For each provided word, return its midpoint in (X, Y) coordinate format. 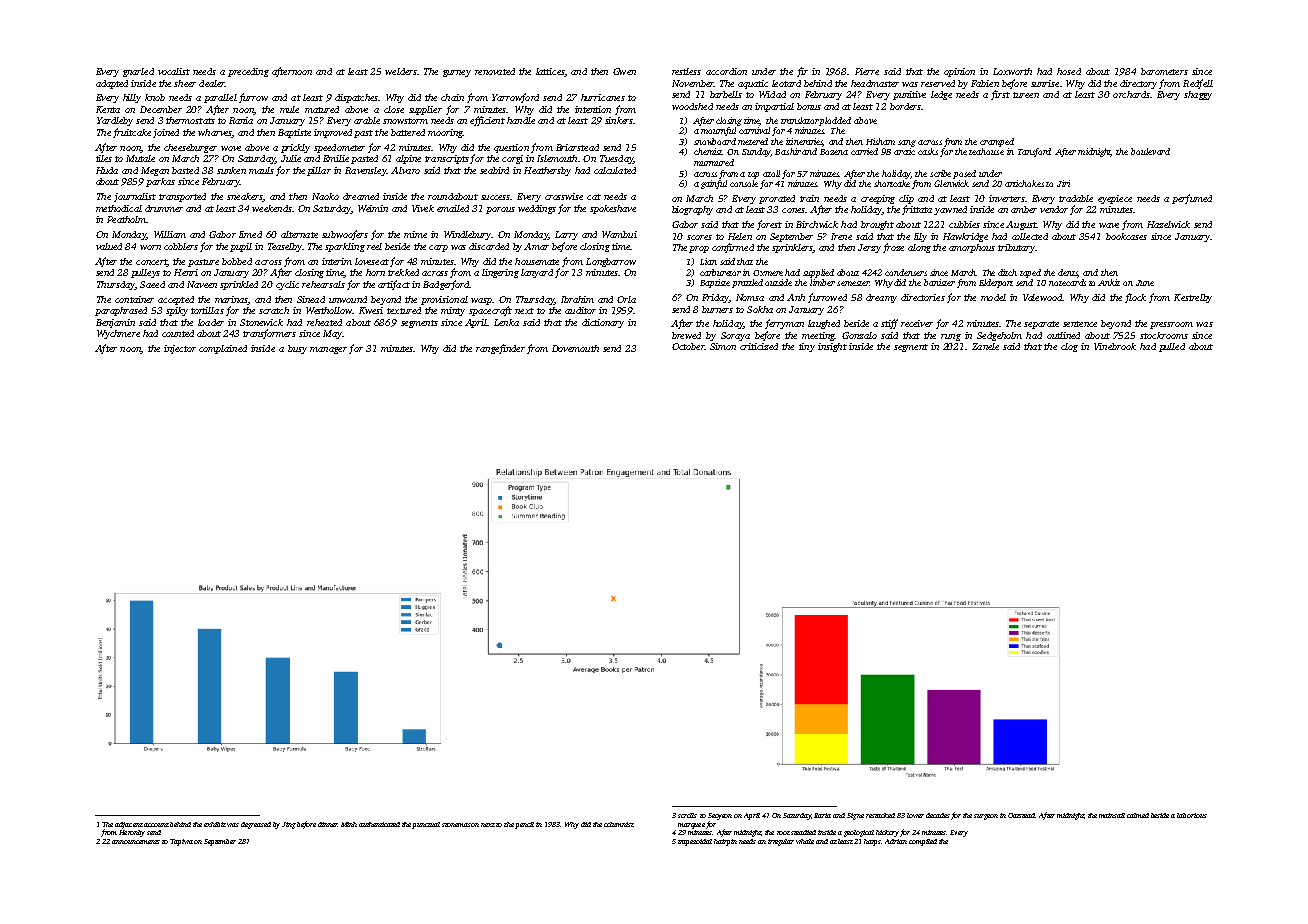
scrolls (687, 815)
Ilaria (822, 815)
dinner (328, 824)
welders (401, 71)
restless (686, 71)
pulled (1172, 347)
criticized (759, 346)
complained (223, 349)
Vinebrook (1115, 346)
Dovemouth (575, 348)
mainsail (1112, 815)
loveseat (372, 261)
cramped (997, 142)
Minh (349, 824)
